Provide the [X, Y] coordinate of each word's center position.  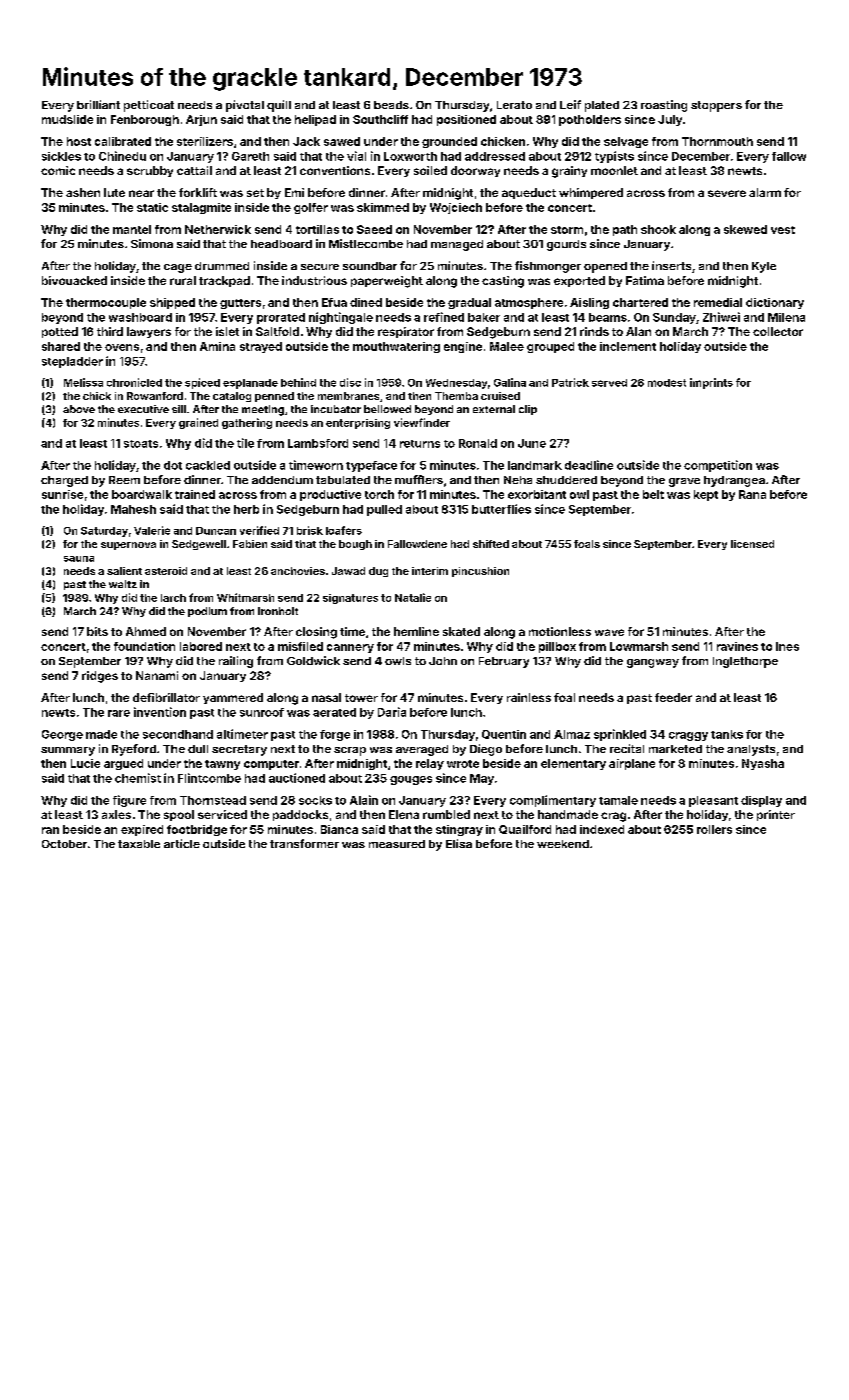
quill [279, 106]
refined [444, 317]
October [64, 844]
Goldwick [313, 660]
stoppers [716, 106]
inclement [628, 346]
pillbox [557, 647]
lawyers [149, 332]
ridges [100, 677]
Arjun [201, 120]
